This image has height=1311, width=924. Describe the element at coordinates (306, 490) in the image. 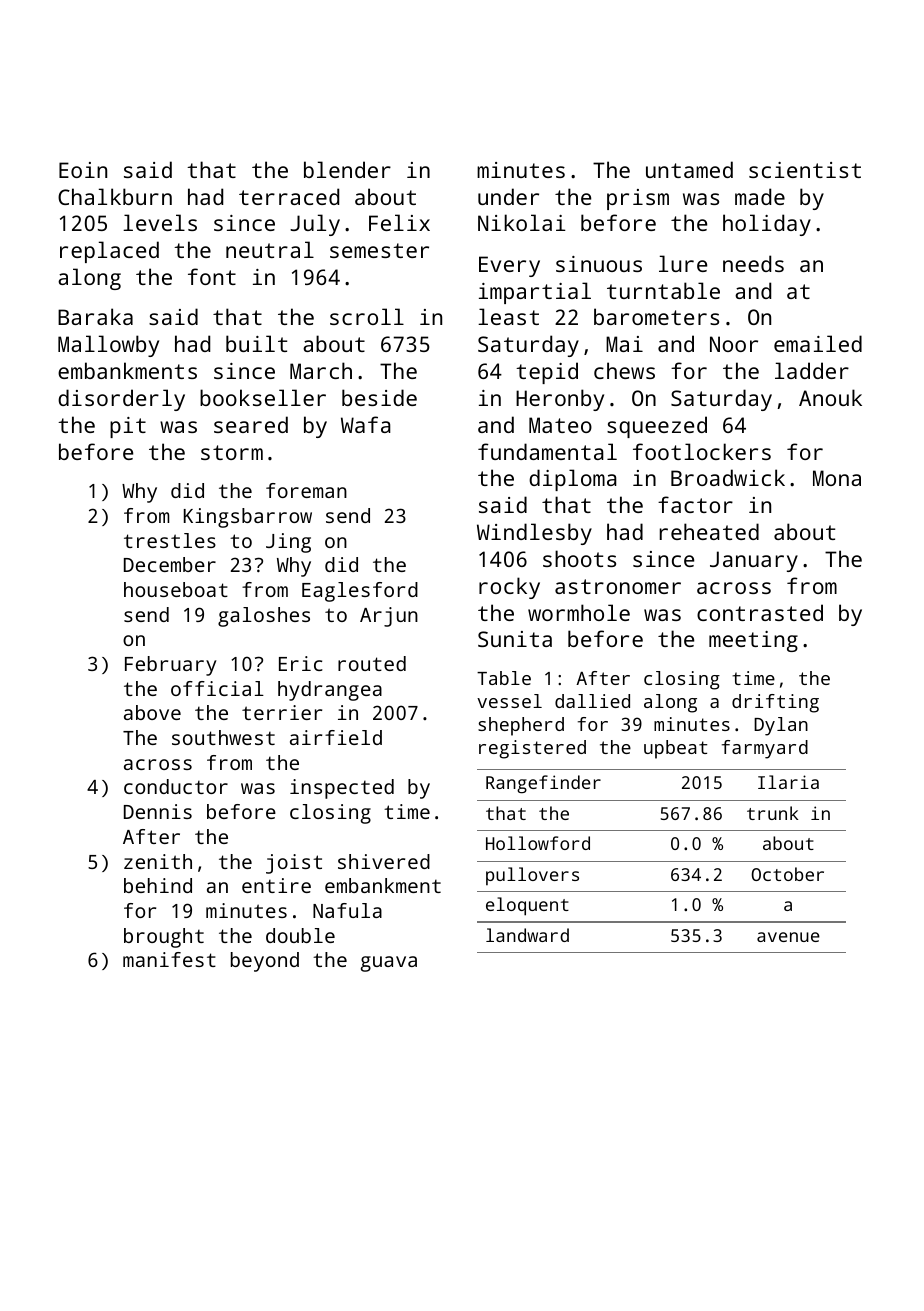

I see `foreman` at that location.
